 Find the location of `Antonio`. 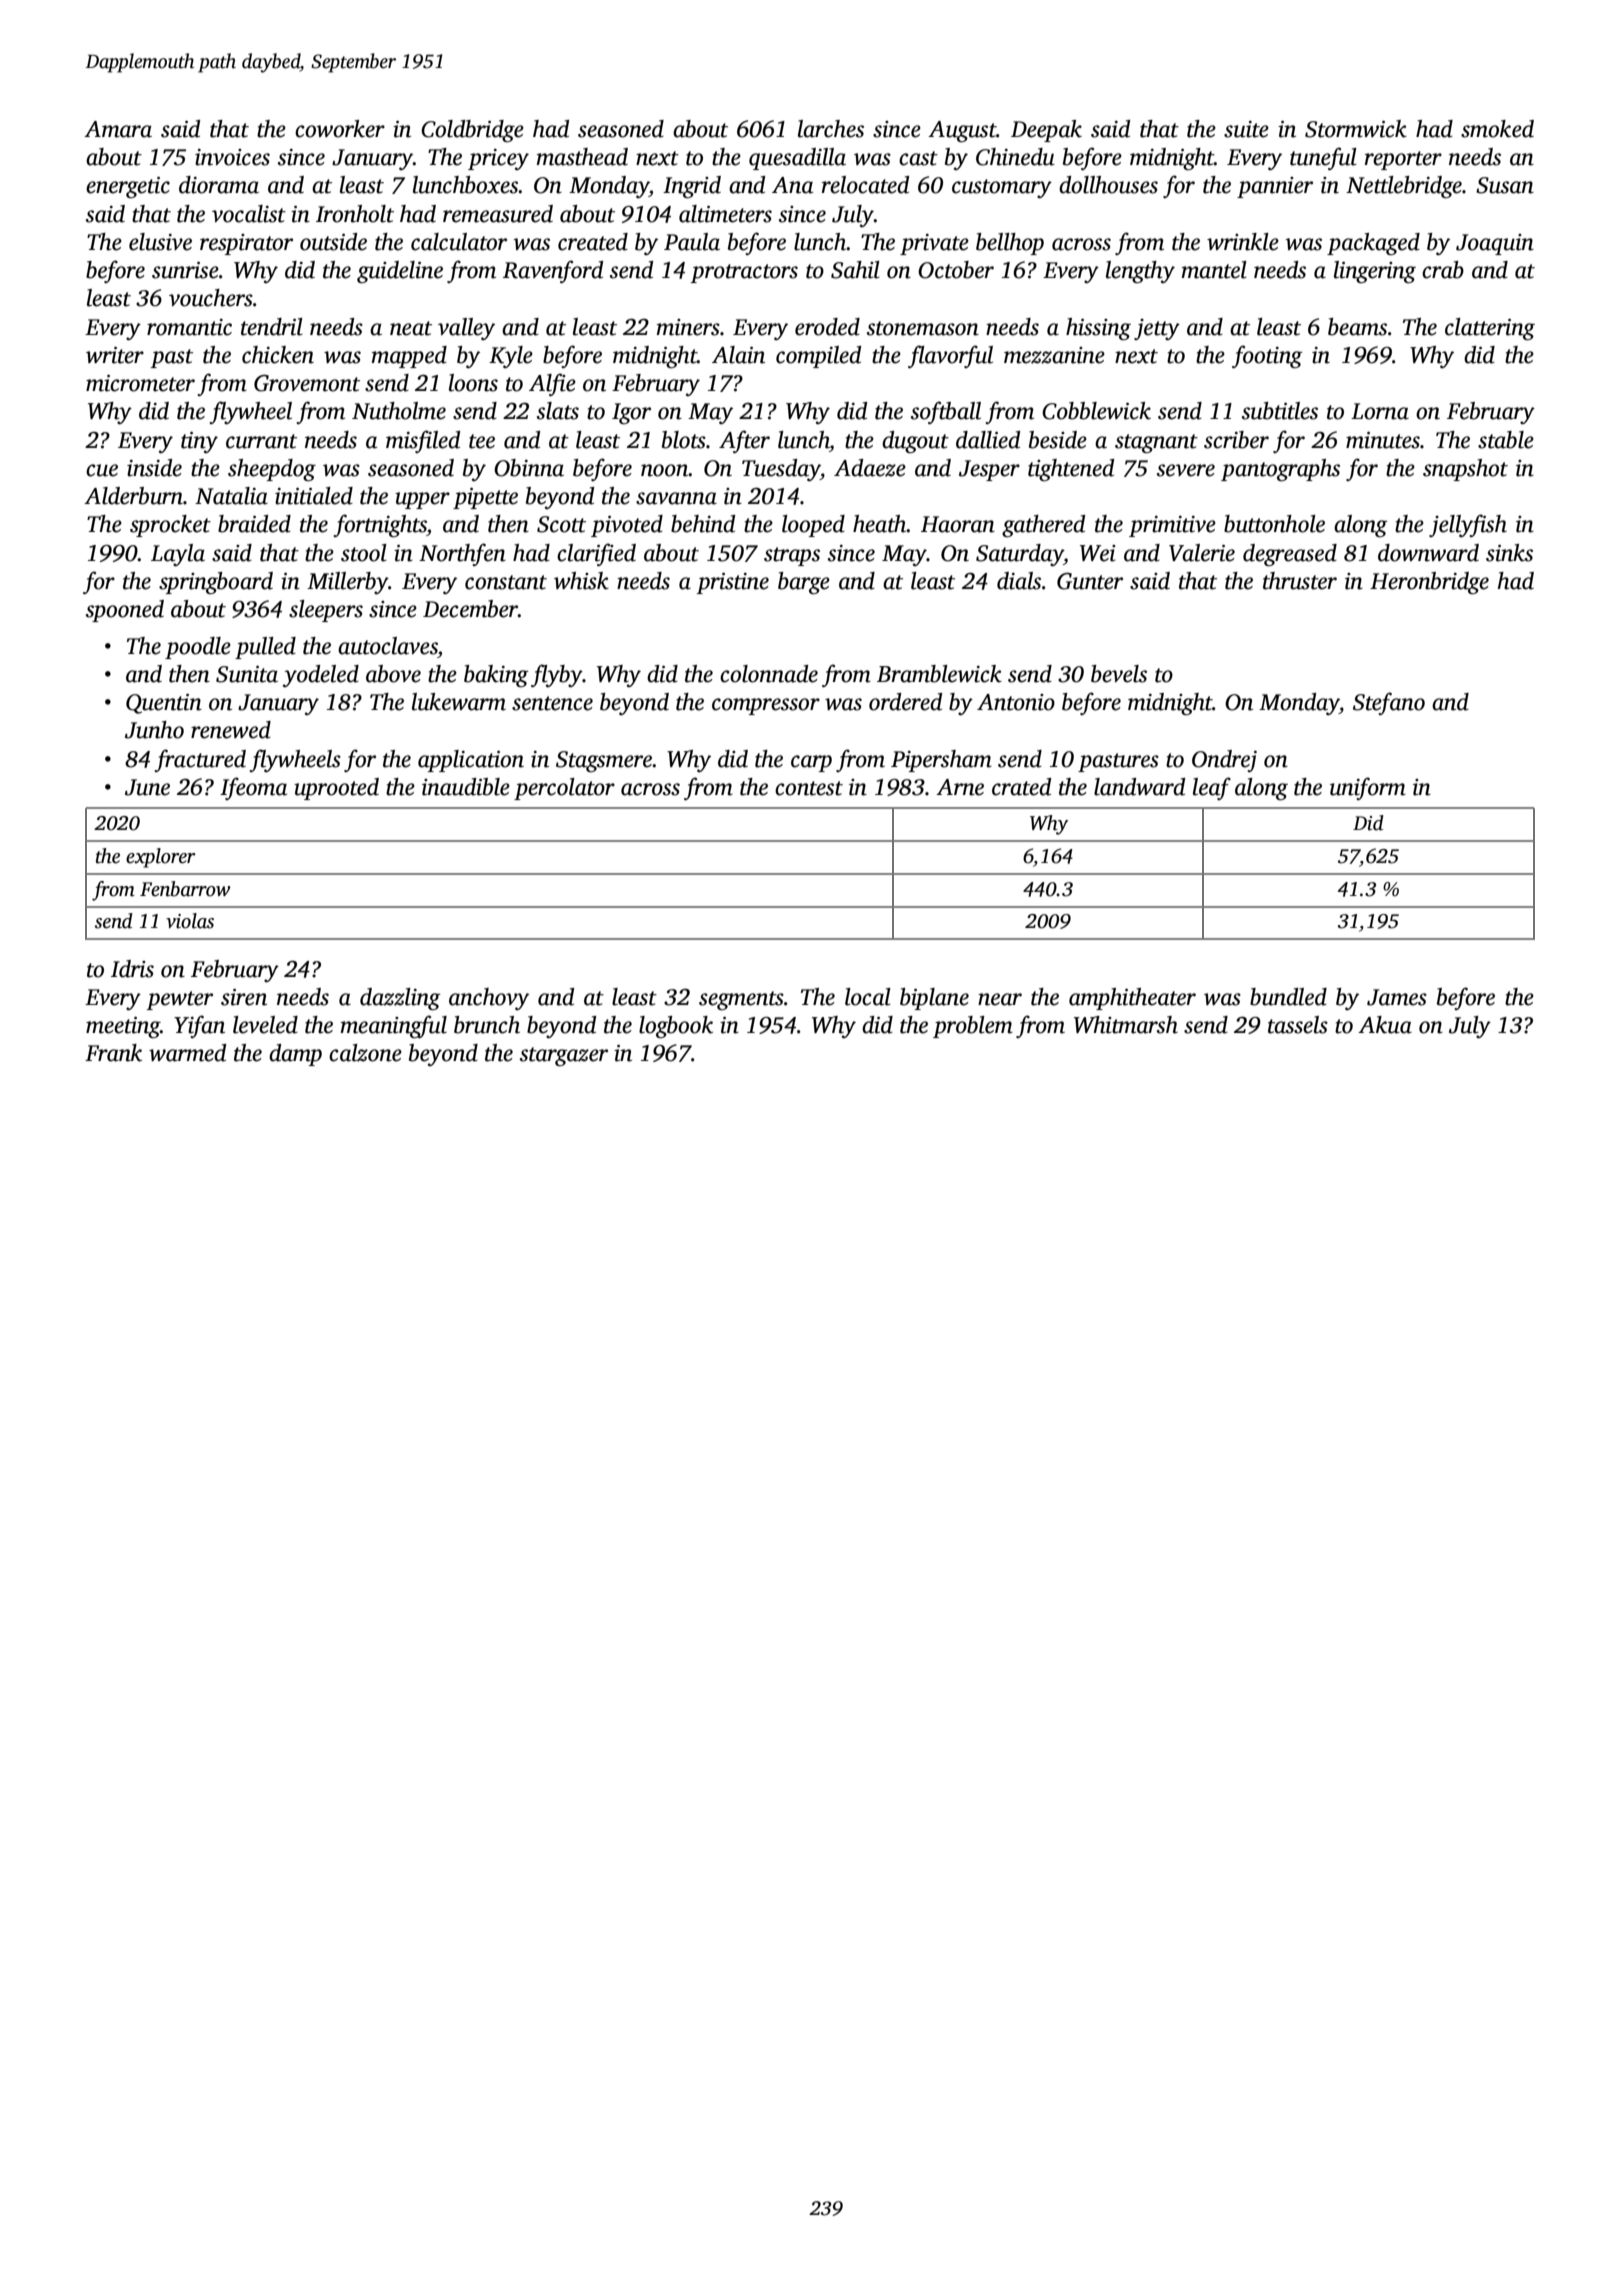

Antonio is located at coordinates (1016, 702).
